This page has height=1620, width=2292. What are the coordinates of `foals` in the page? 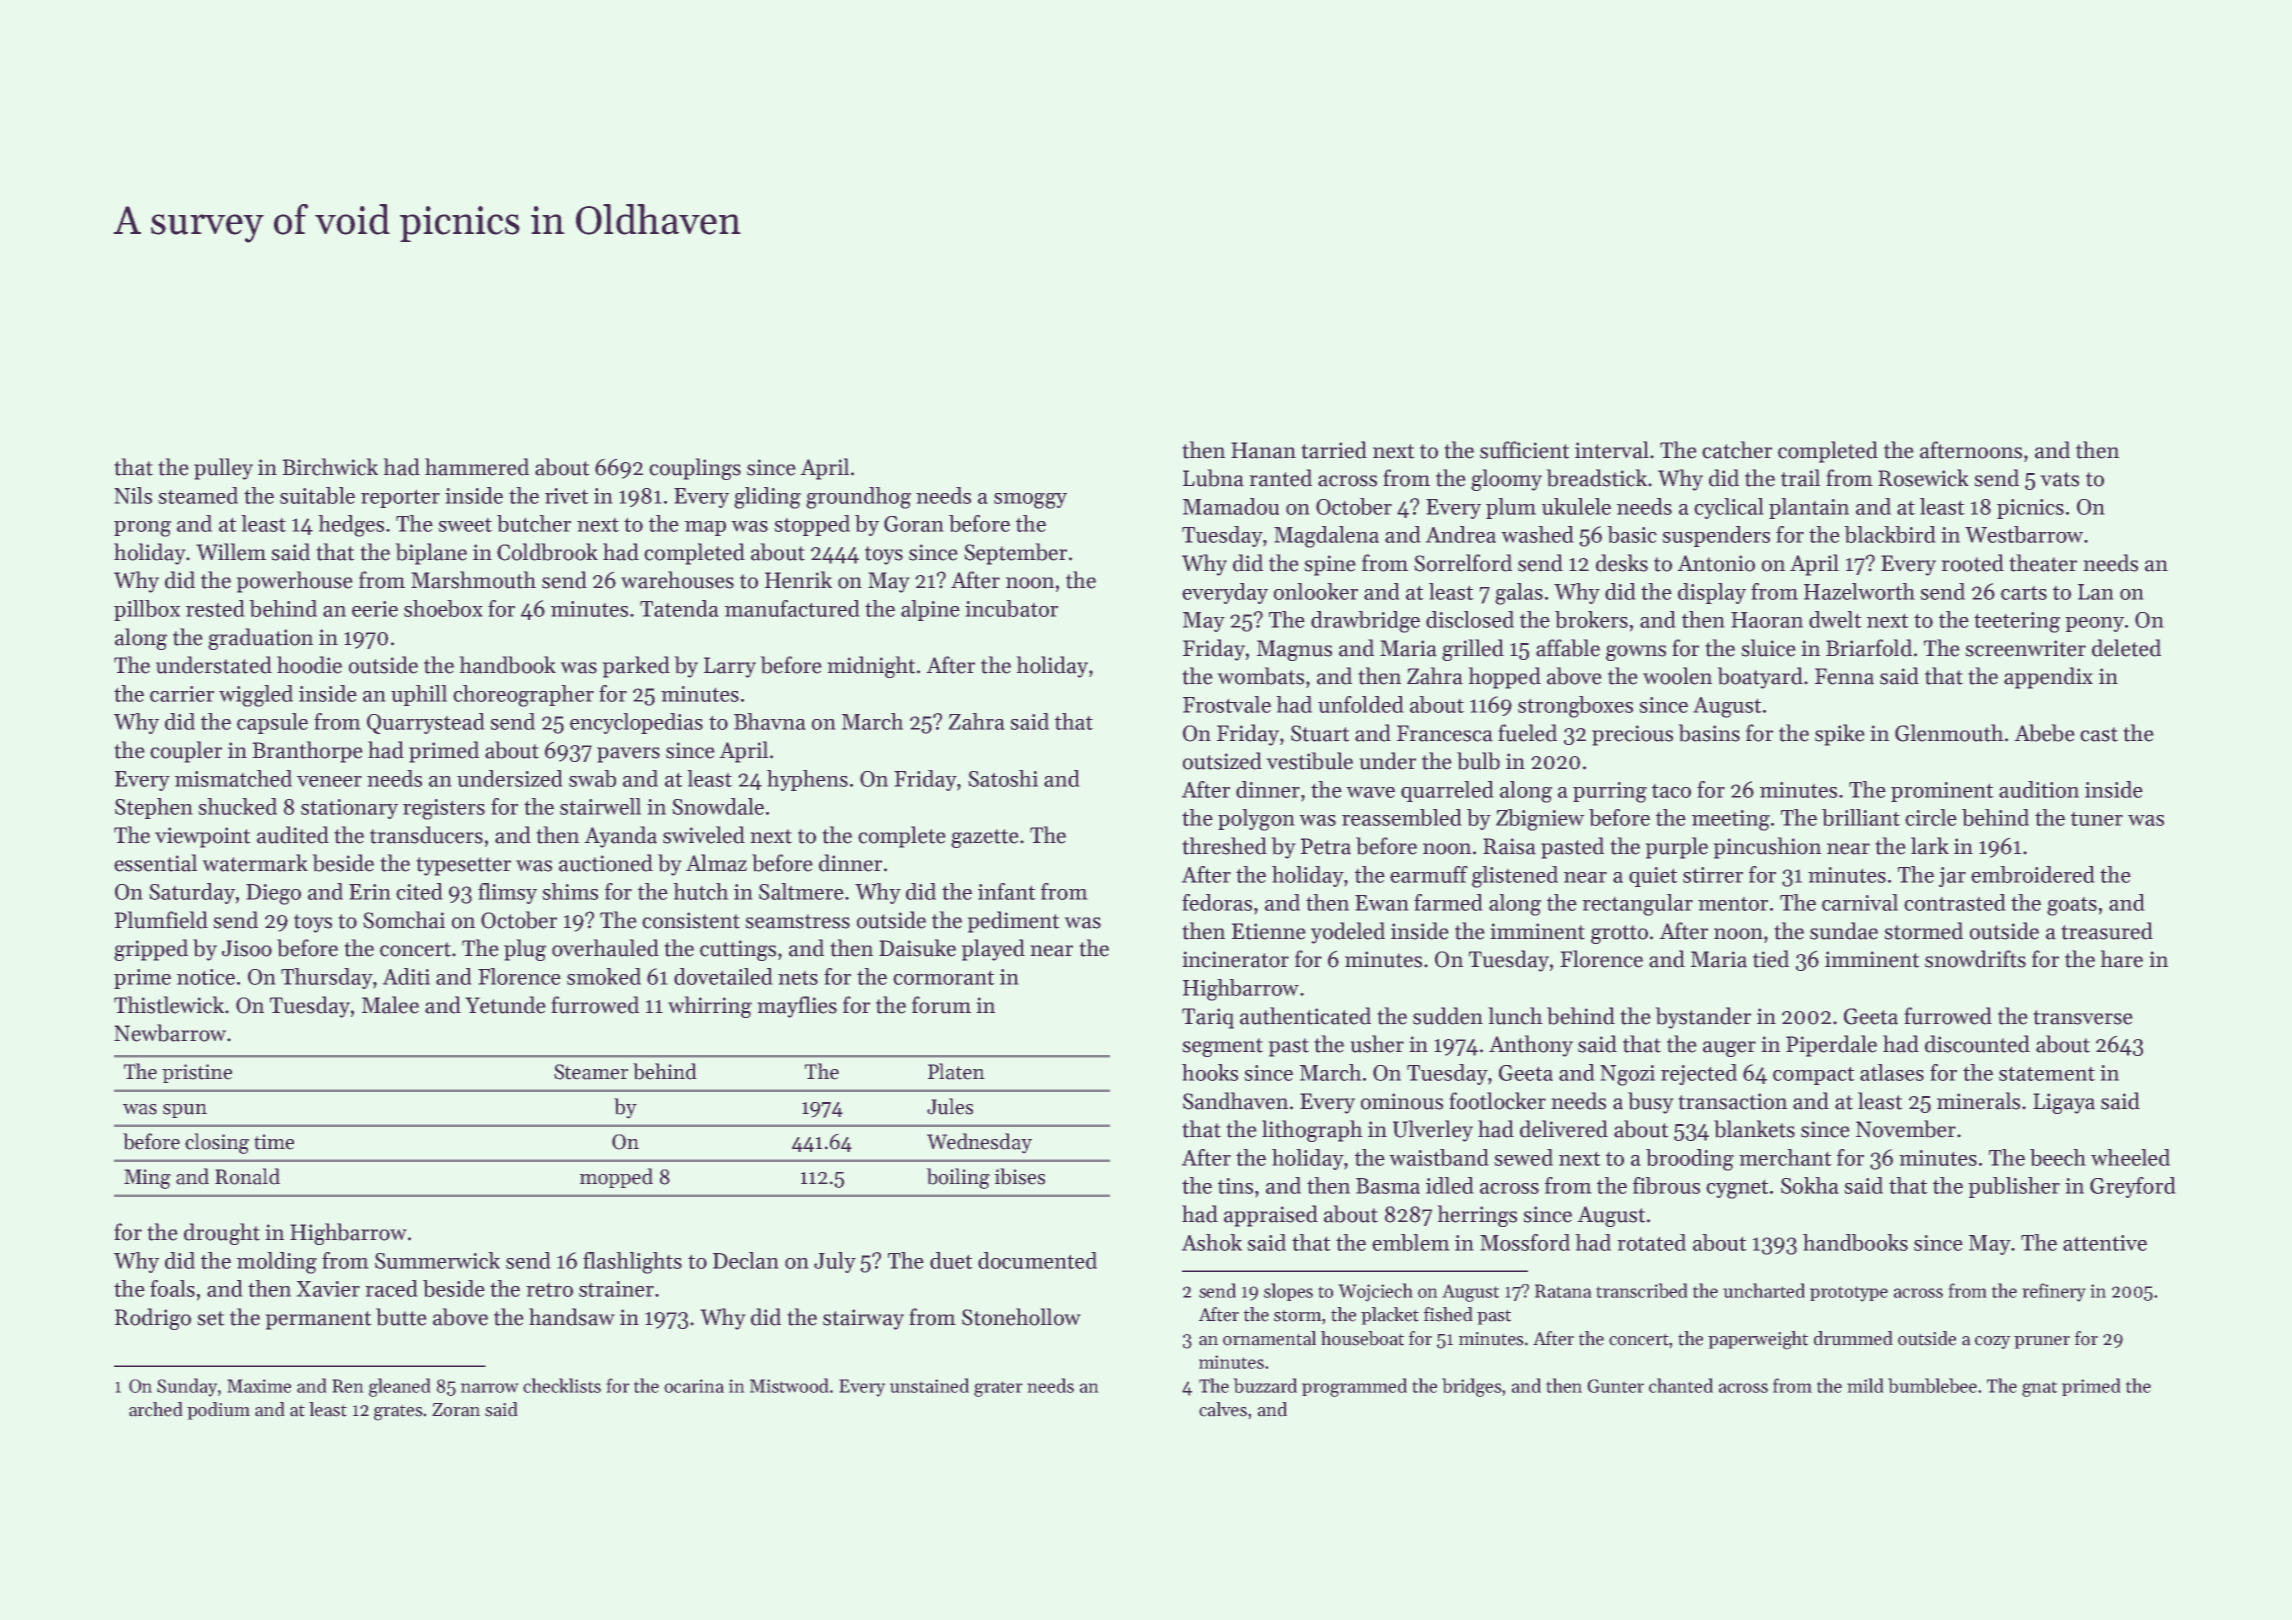 It's located at (172, 1288).
